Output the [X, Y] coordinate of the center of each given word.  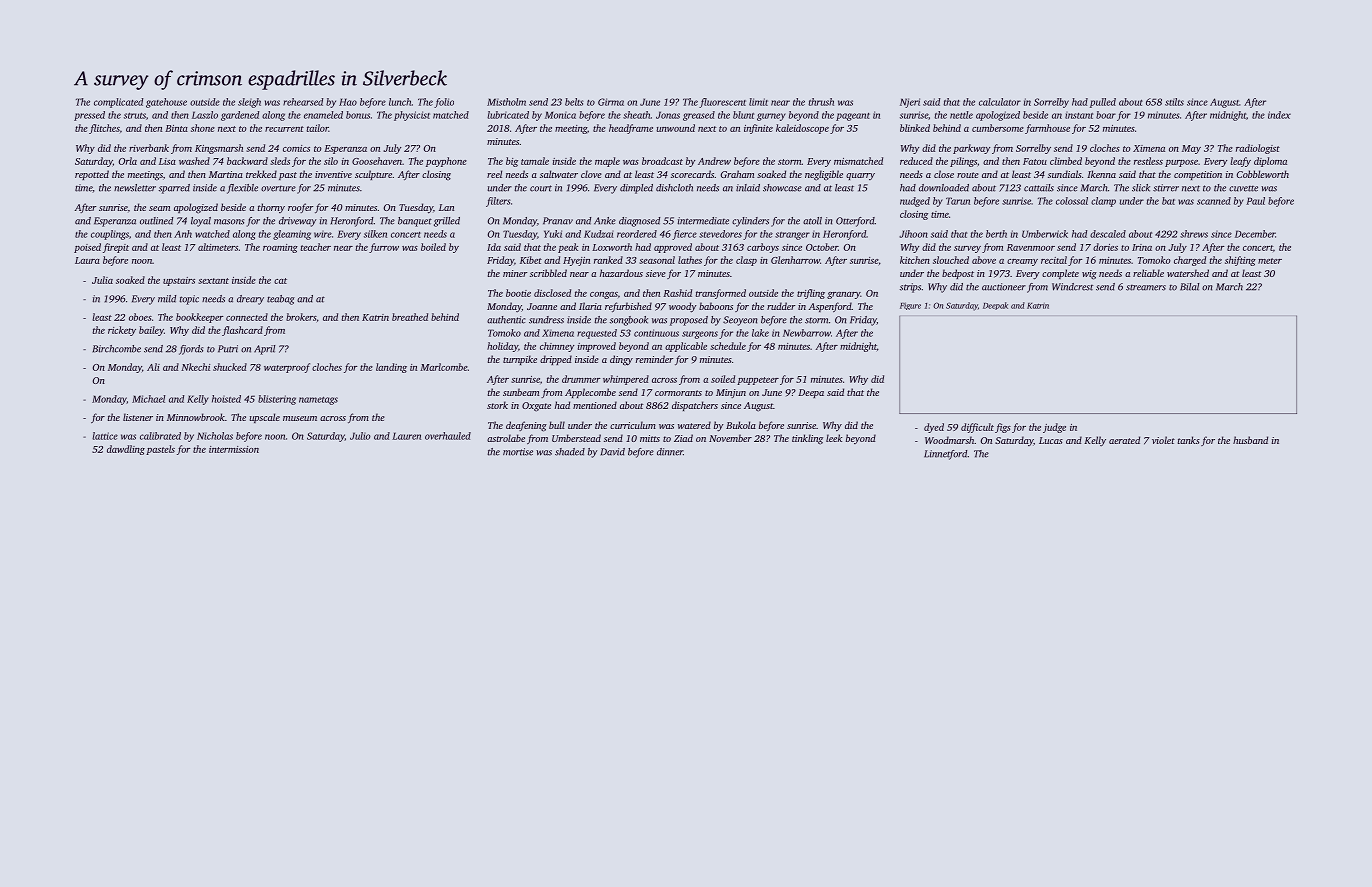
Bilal [1189, 287]
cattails [1039, 188]
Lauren [406, 436]
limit [758, 102]
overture [278, 188]
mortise [518, 452]
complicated [118, 103]
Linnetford [946, 455]
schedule [728, 346]
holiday [502, 347]
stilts [1174, 102]
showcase [782, 188]
